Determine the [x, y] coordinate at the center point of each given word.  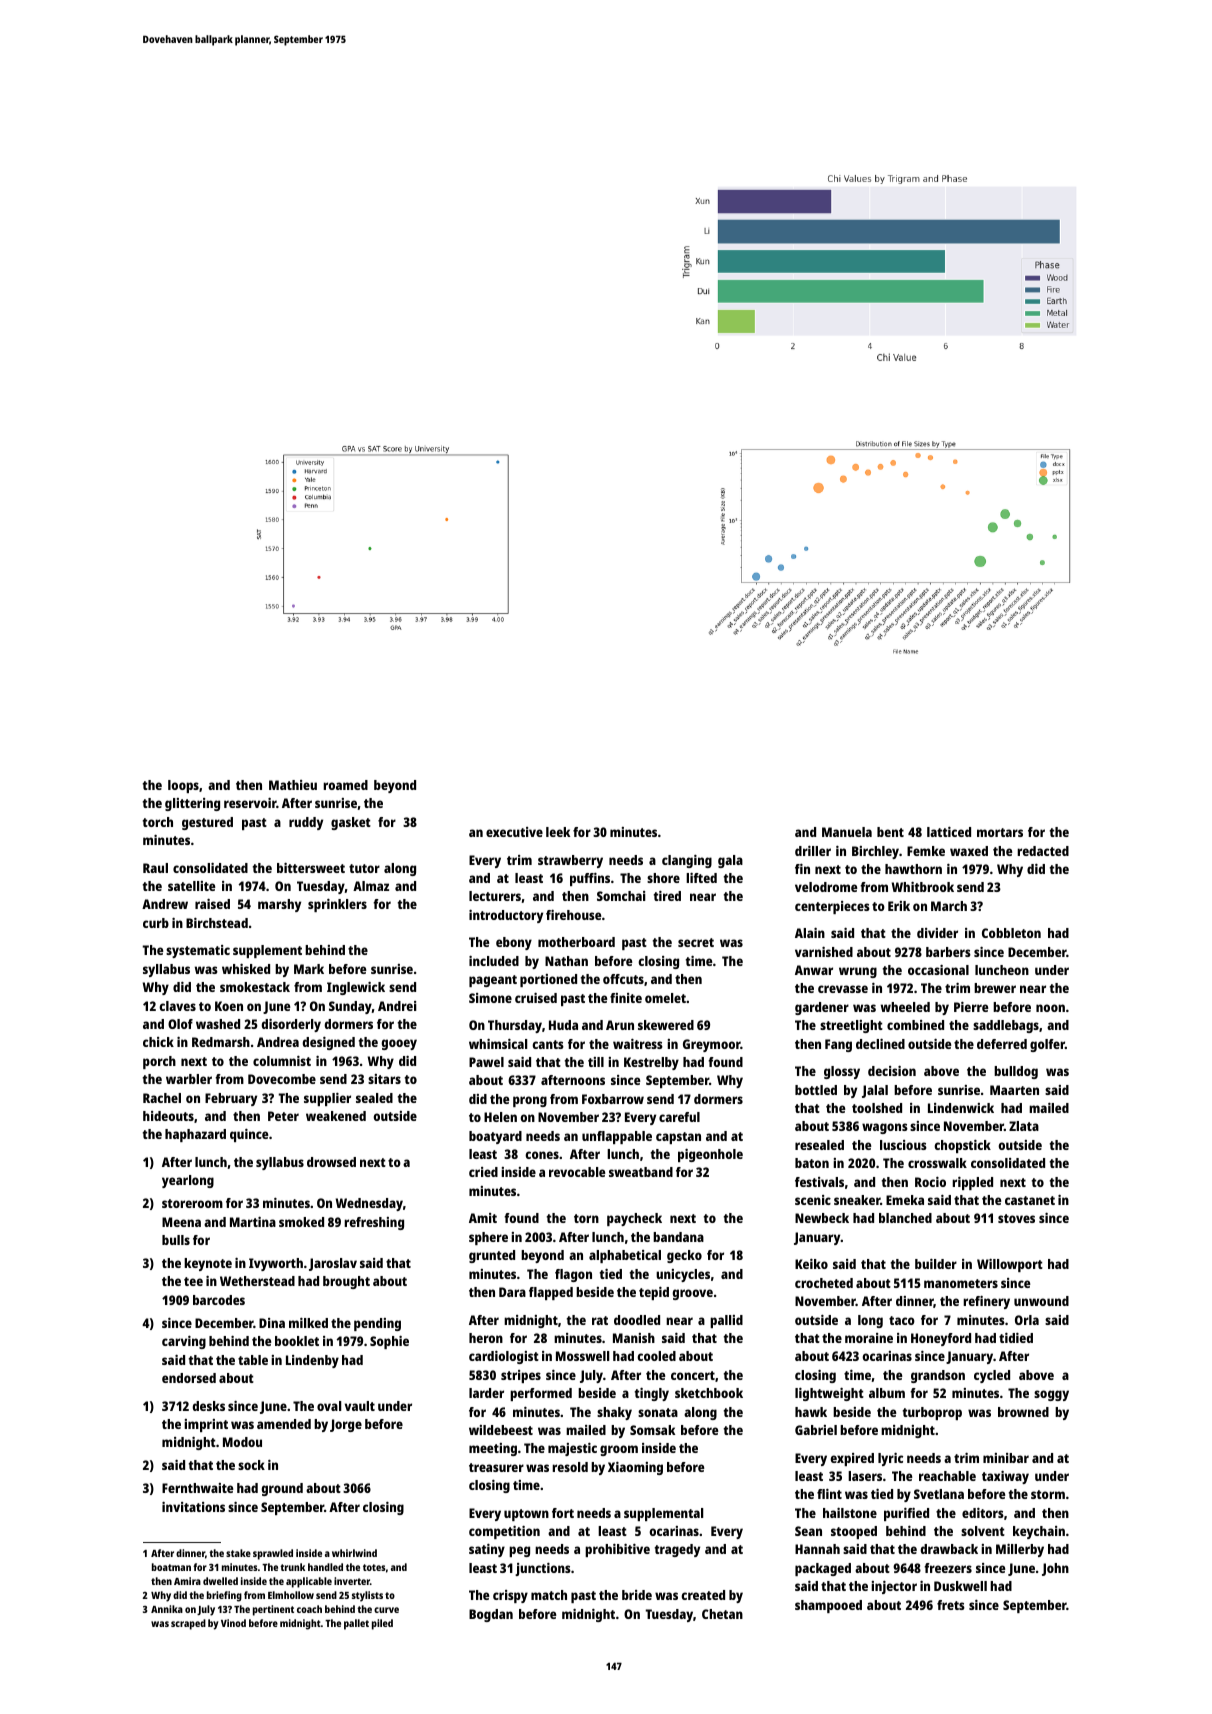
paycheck [634, 1219]
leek [558, 832]
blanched [905, 1218]
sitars [384, 1079]
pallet [356, 1624]
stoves [1016, 1218]
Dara [512, 1292]
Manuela [847, 832]
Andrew [165, 904]
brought [346, 1282]
